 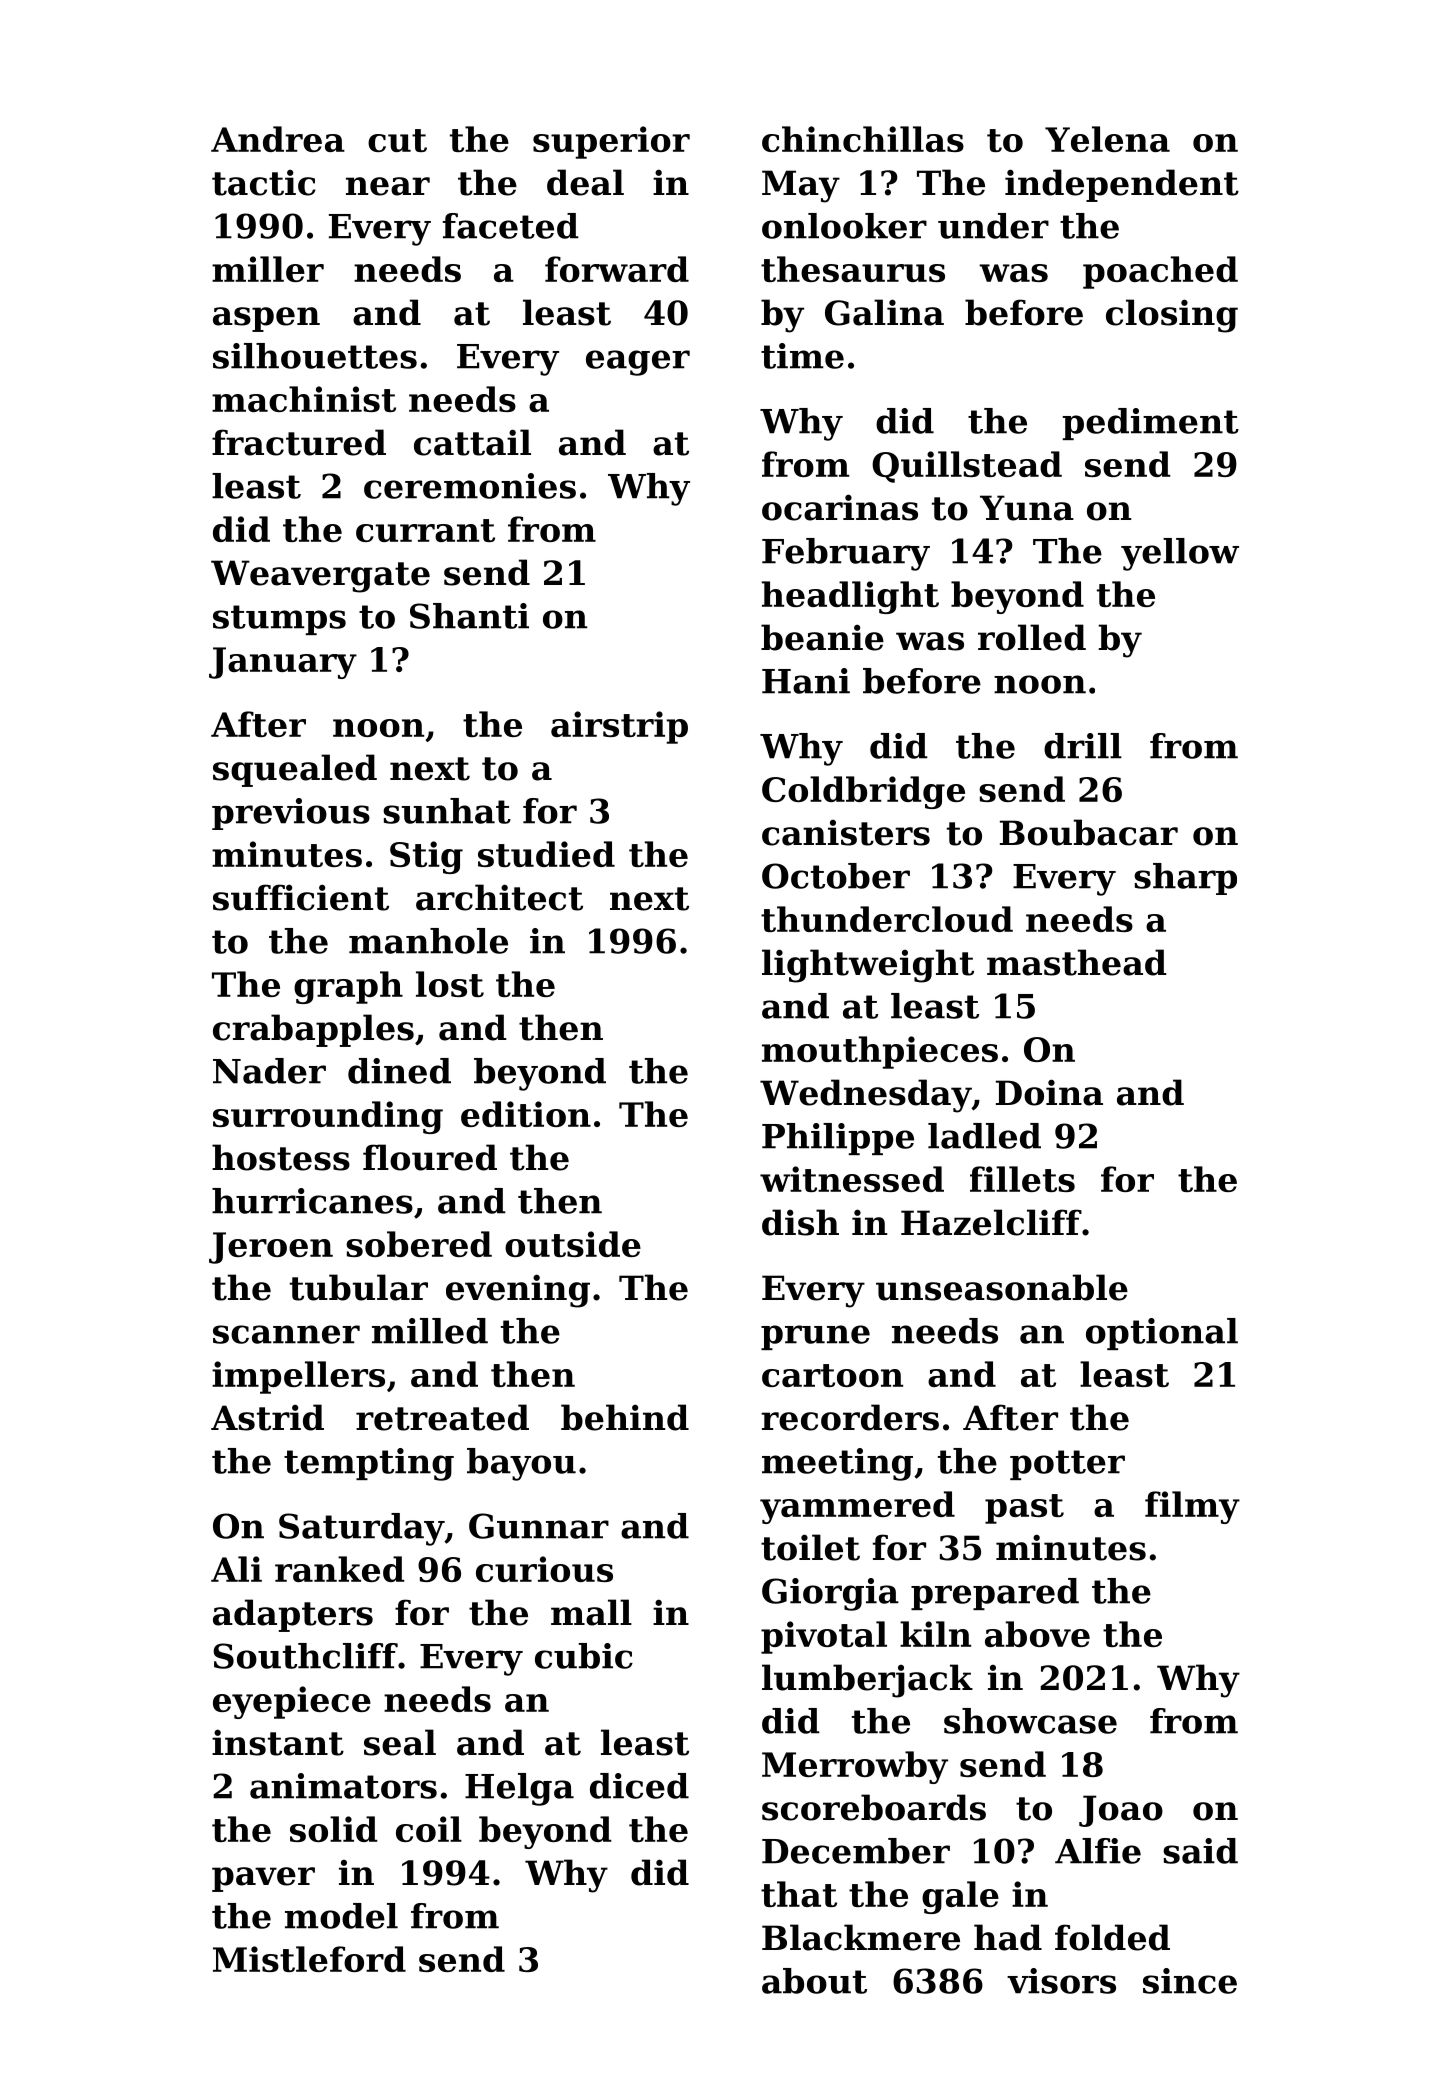 I want to click on May, so click(x=801, y=186).
